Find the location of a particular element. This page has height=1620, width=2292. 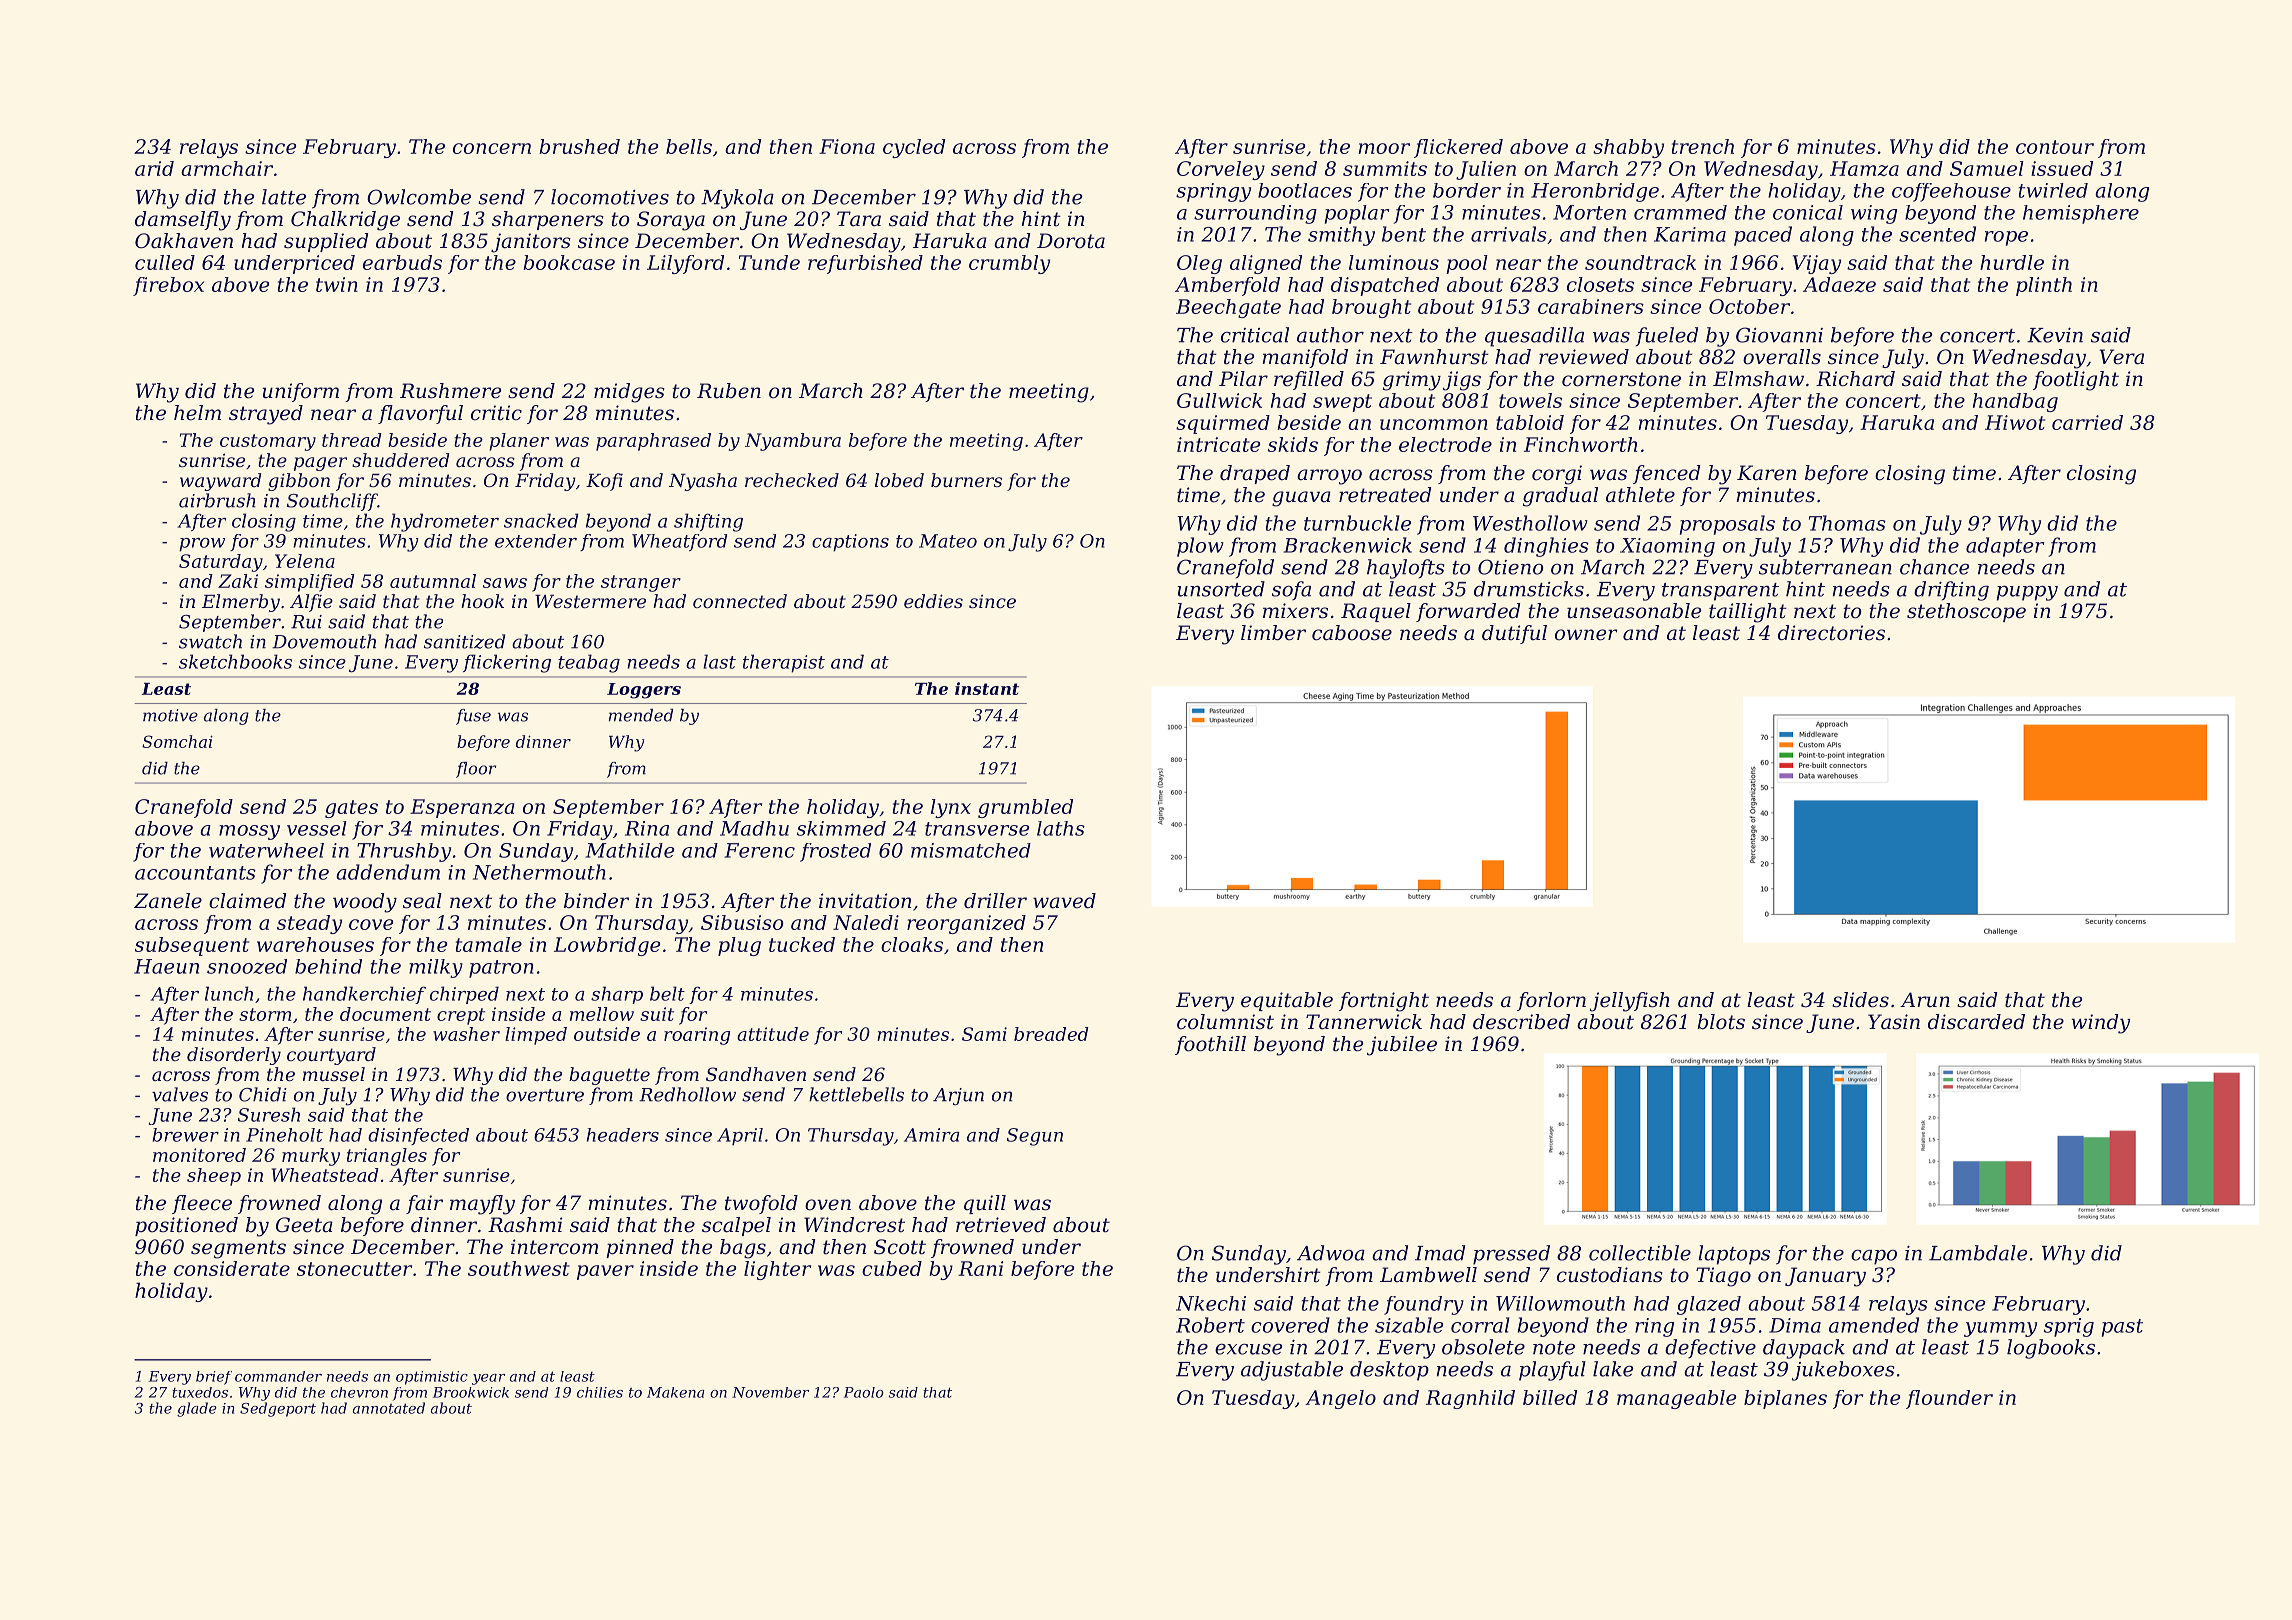

monitored is located at coordinates (199, 1155).
